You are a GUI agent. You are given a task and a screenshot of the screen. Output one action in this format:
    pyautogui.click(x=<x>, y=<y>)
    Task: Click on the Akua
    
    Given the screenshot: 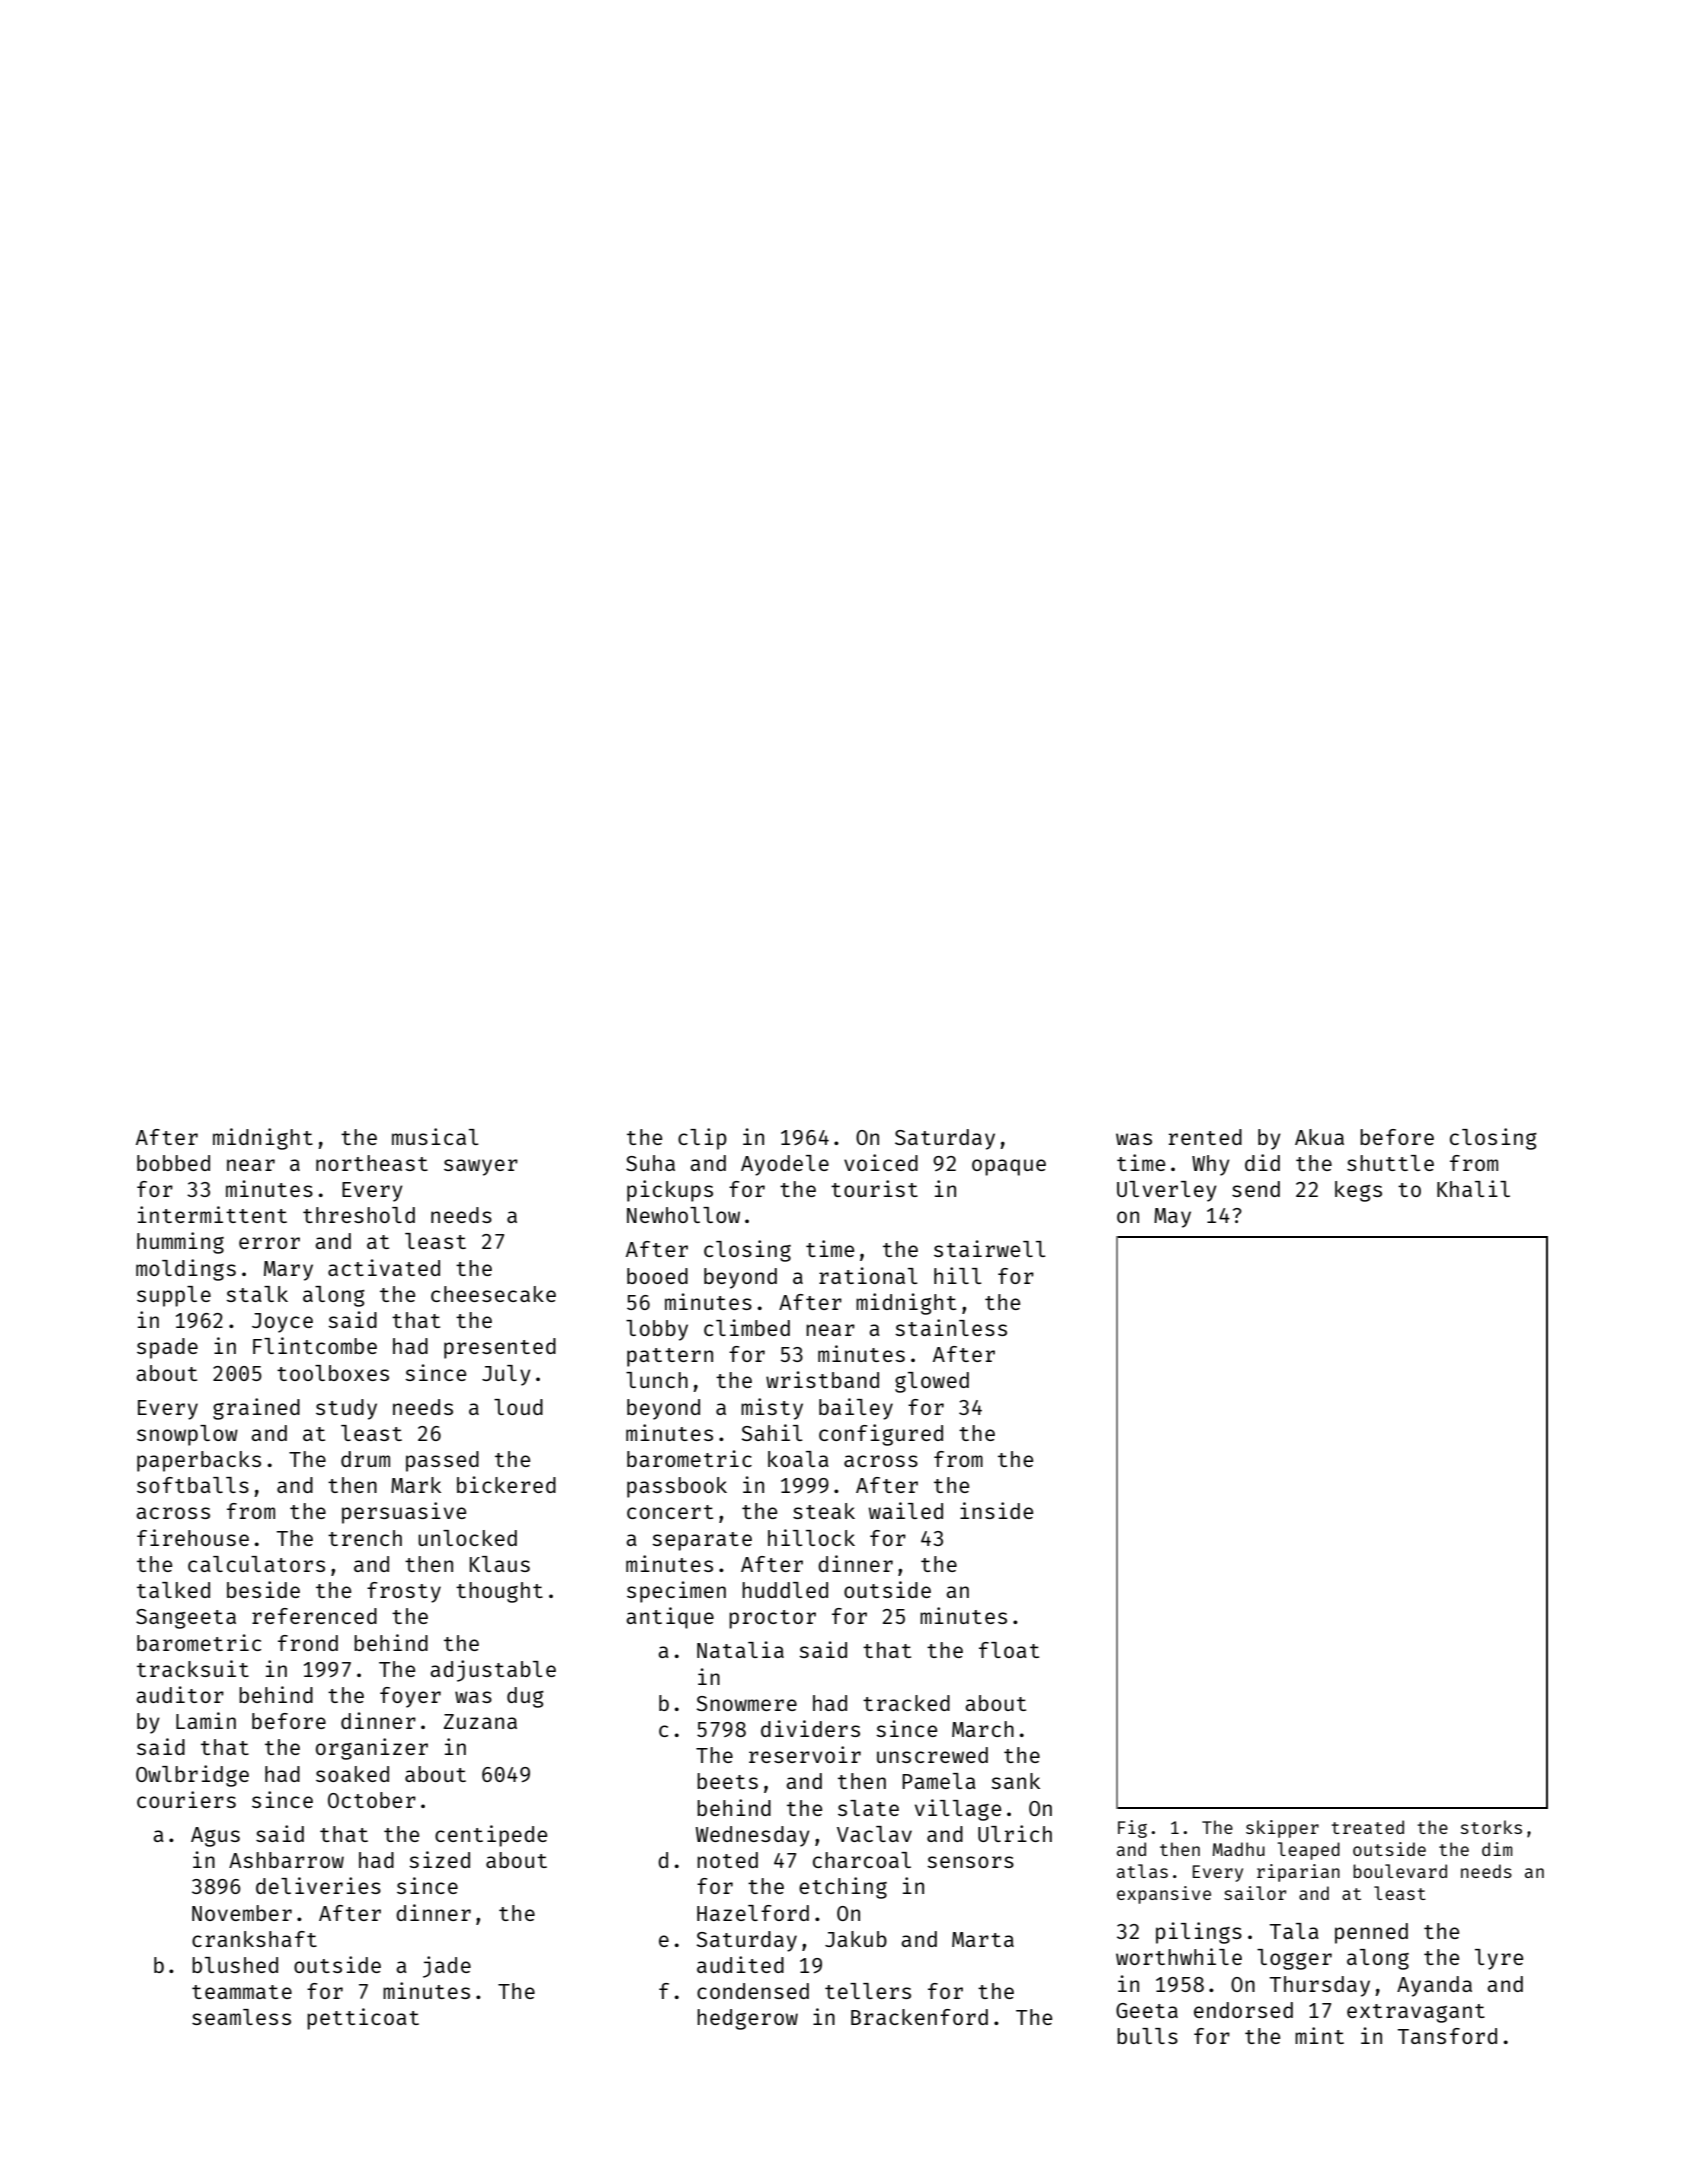 What is the action you would take?
    pyautogui.click(x=1319, y=1137)
